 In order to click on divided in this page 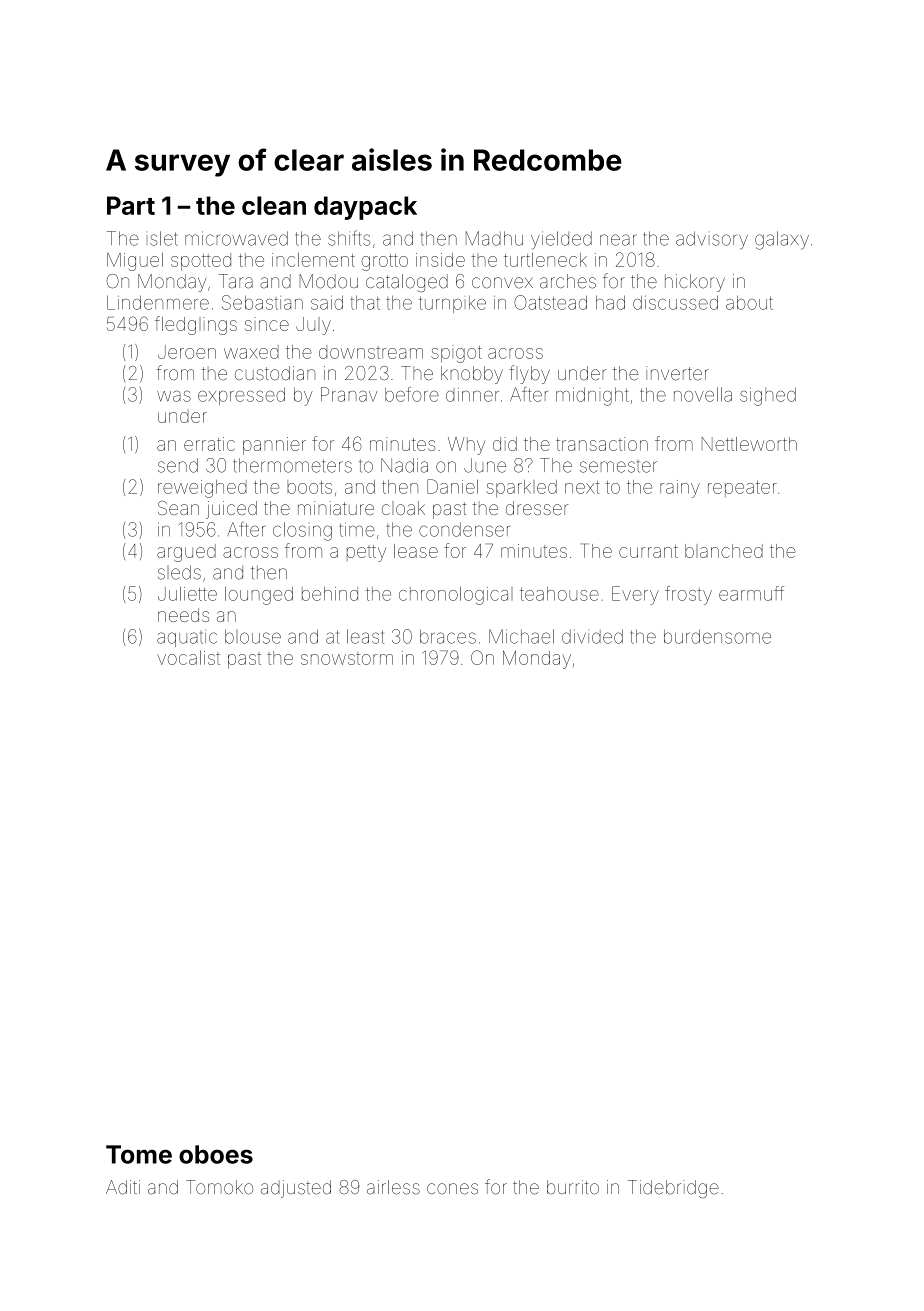, I will do `click(592, 636)`.
